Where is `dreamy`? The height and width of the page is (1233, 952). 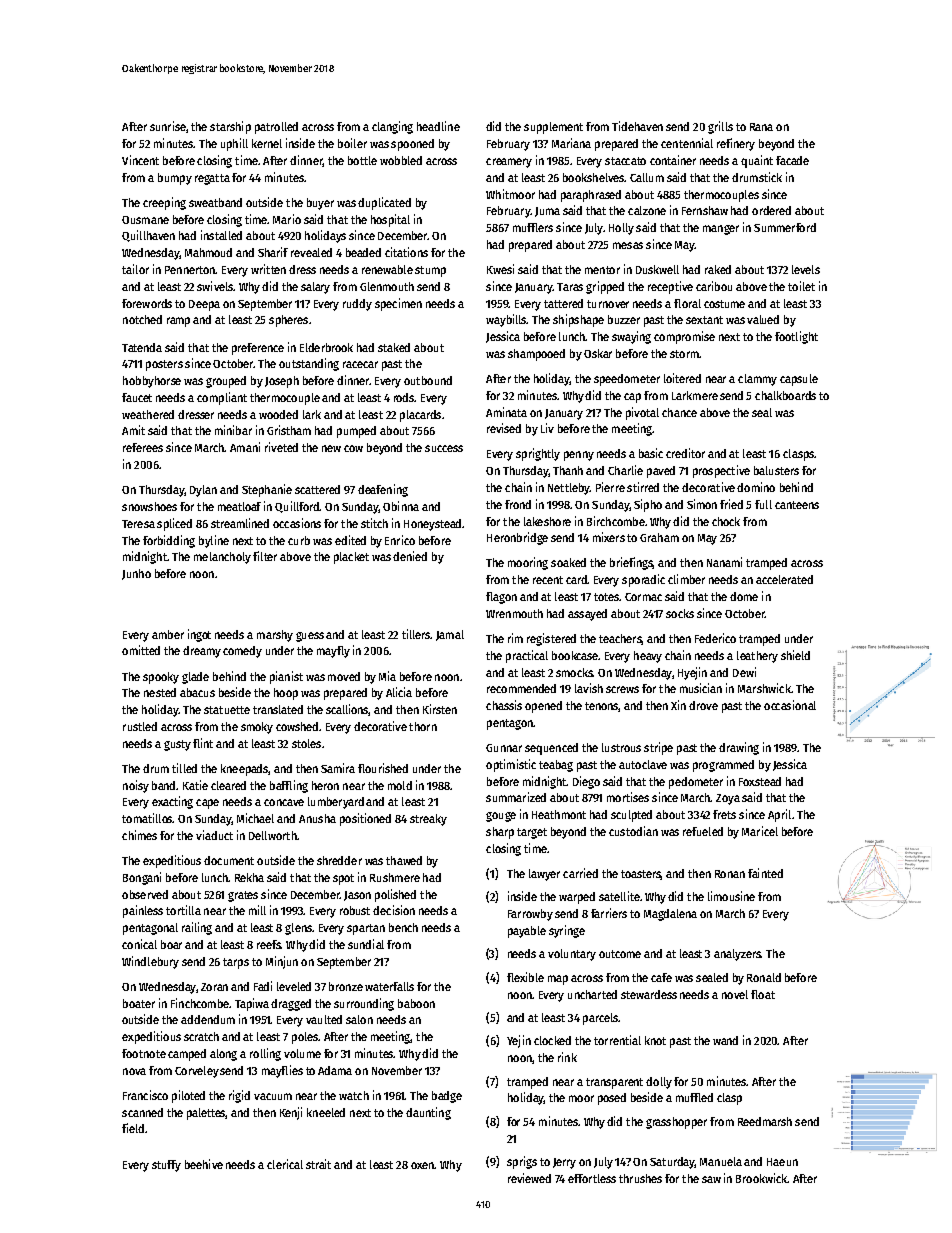
dreamy is located at coordinates (202, 652).
